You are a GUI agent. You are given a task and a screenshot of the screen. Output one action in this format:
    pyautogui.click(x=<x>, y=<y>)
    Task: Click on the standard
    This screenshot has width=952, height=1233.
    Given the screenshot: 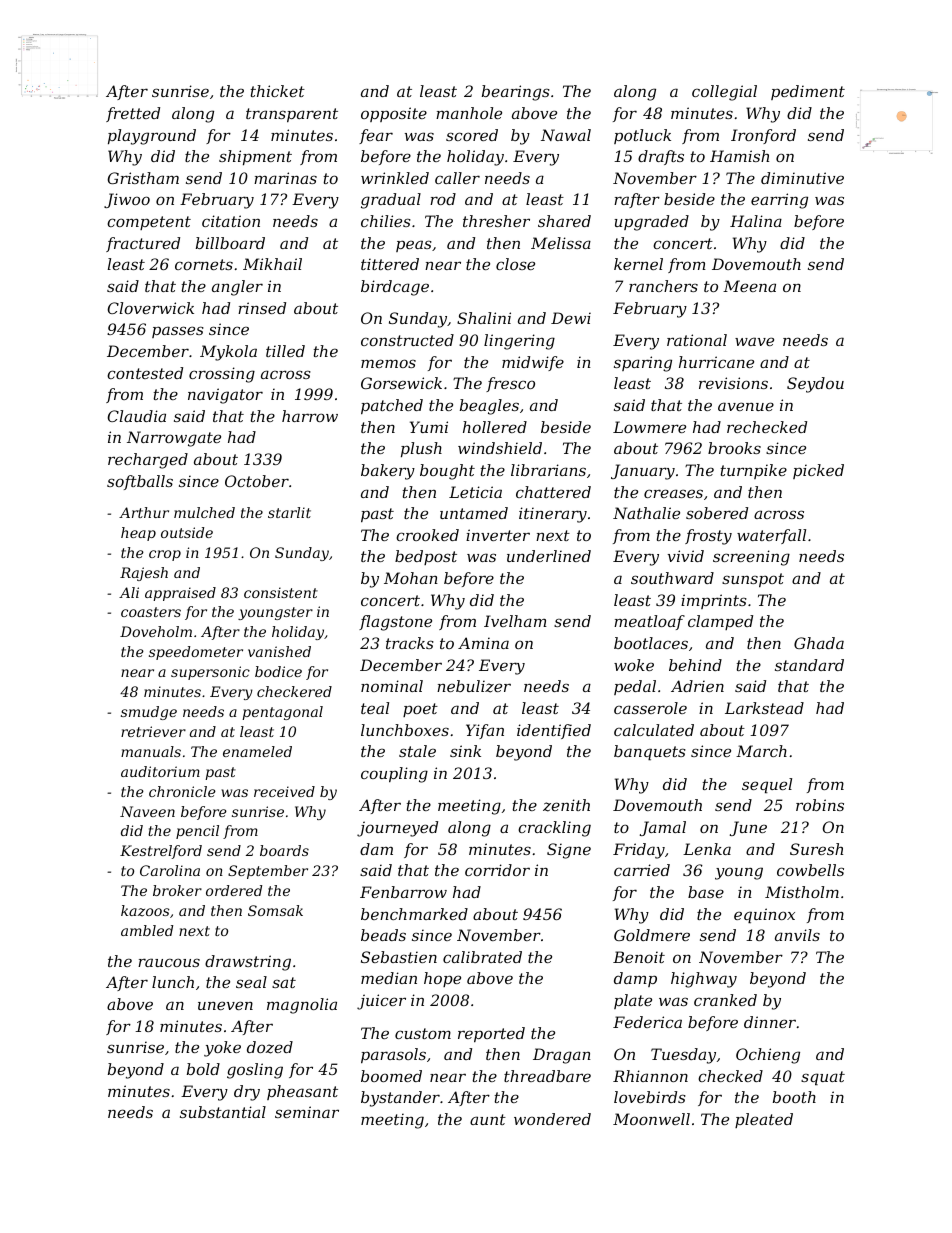 What is the action you would take?
    pyautogui.click(x=809, y=665)
